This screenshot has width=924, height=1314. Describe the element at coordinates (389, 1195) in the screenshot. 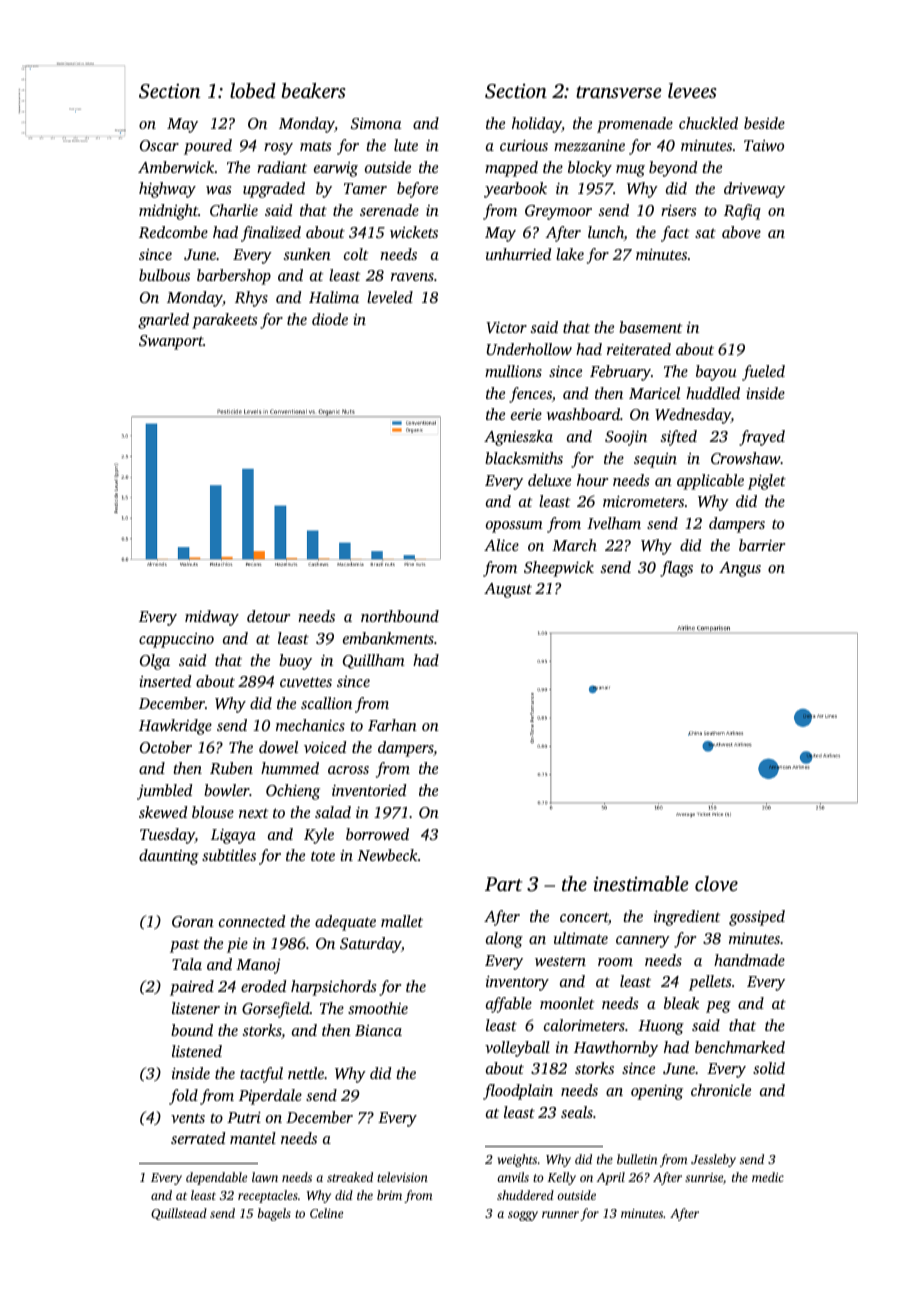

I see `brim` at that location.
